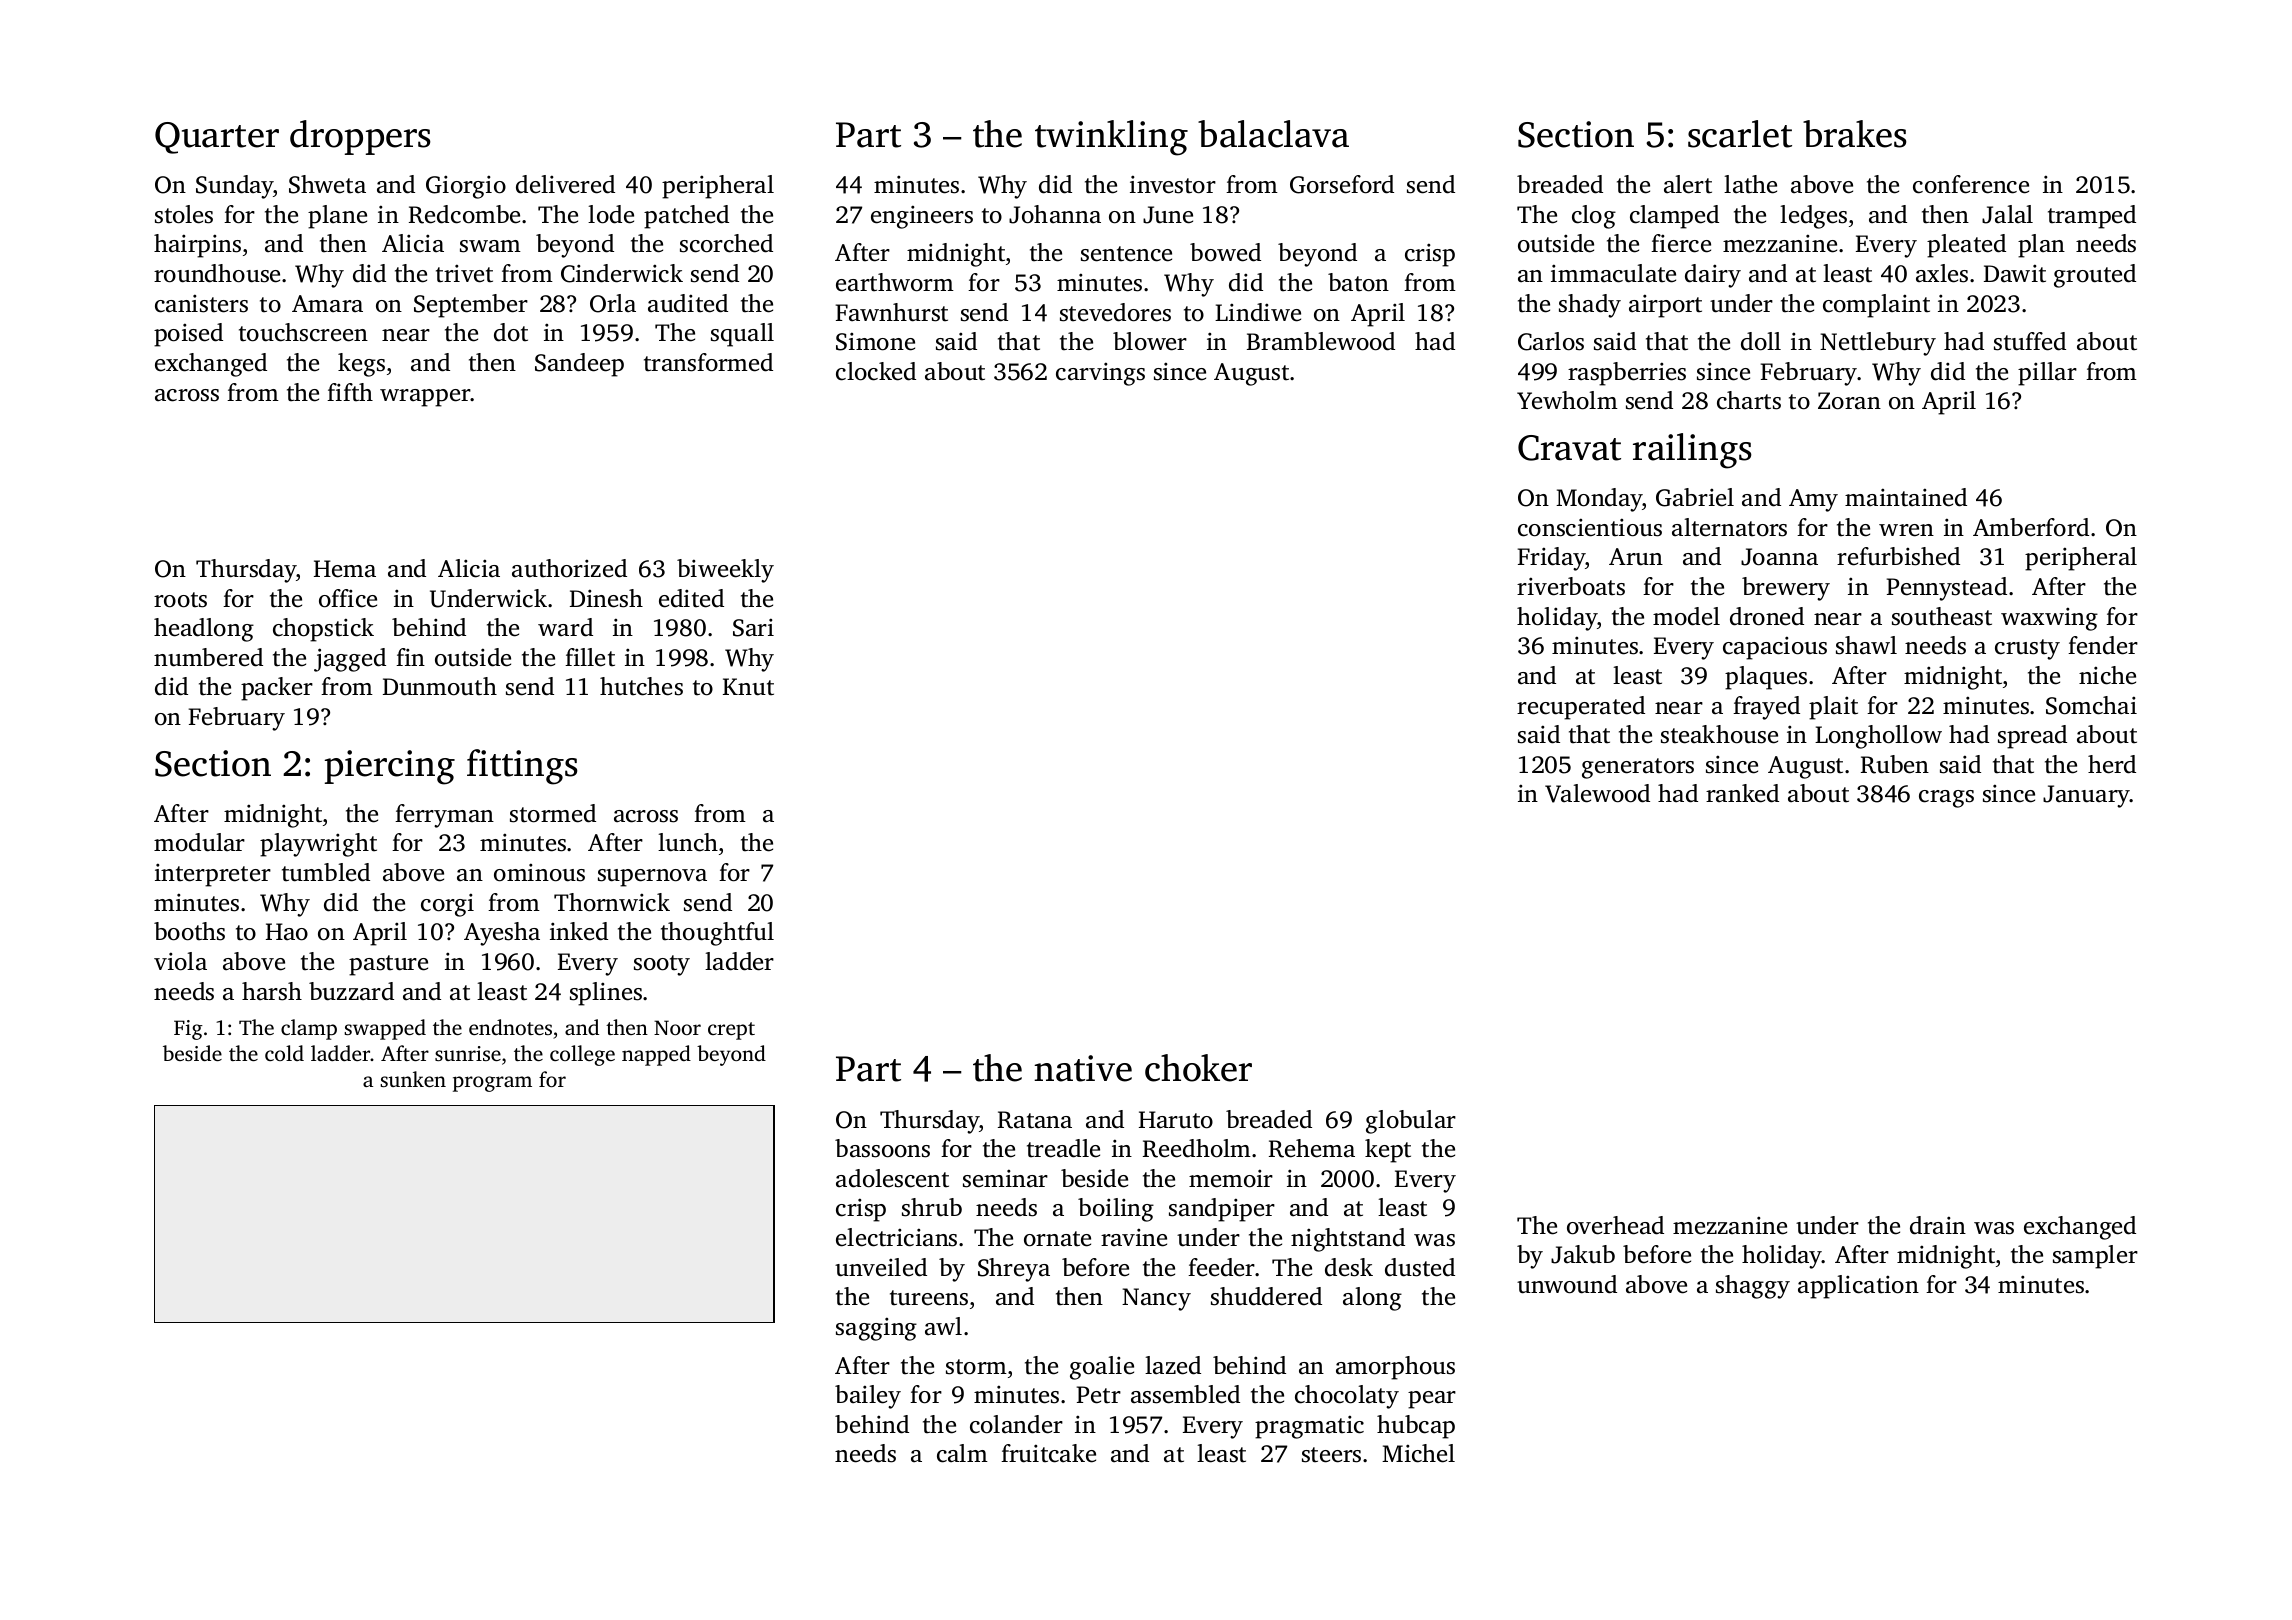  Describe the element at coordinates (1938, 1225) in the document. I see `drain` at that location.
